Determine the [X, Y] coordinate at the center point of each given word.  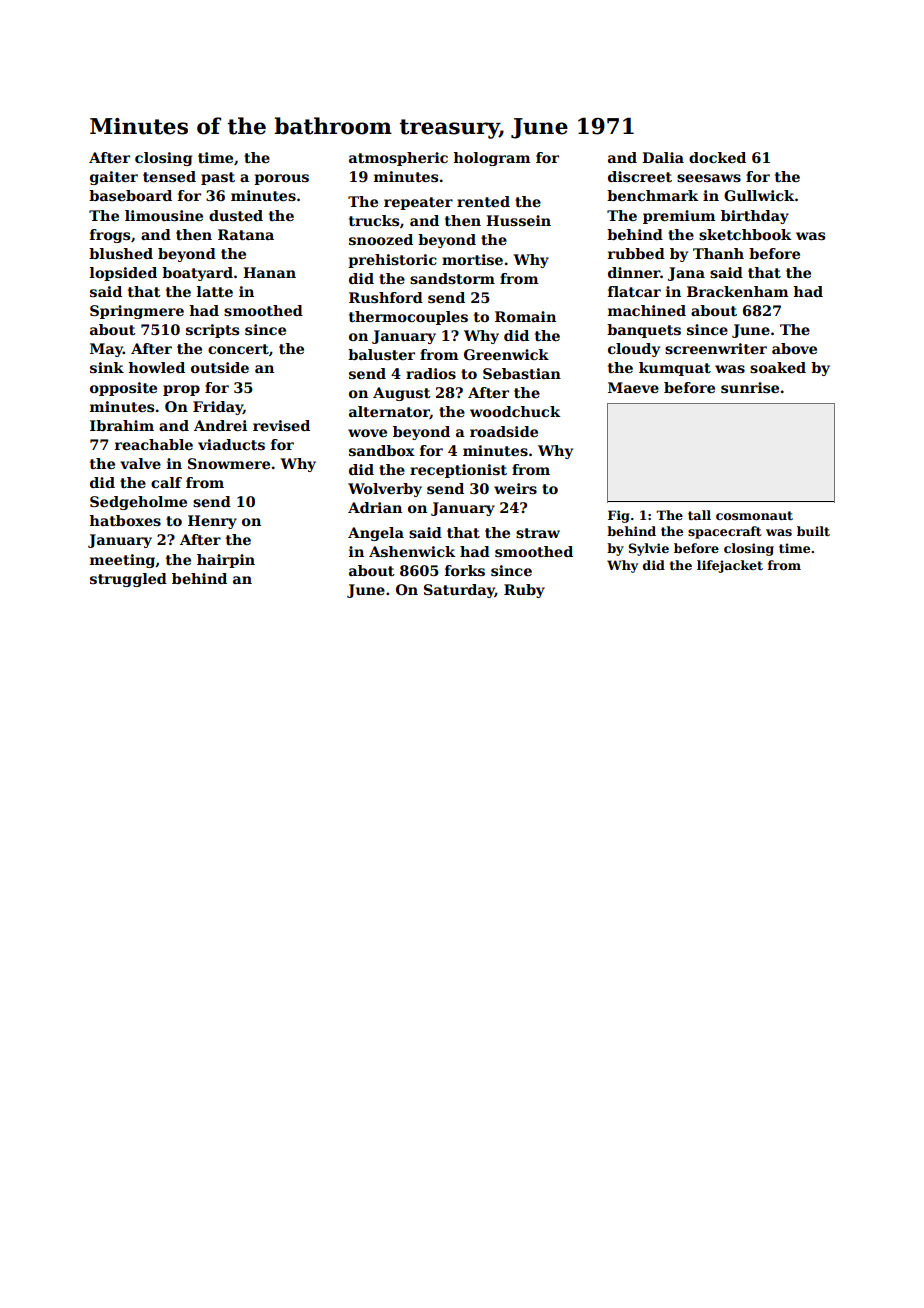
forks [465, 570]
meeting [123, 561]
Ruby [524, 591]
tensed [169, 176]
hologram [491, 159]
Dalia [663, 157]
